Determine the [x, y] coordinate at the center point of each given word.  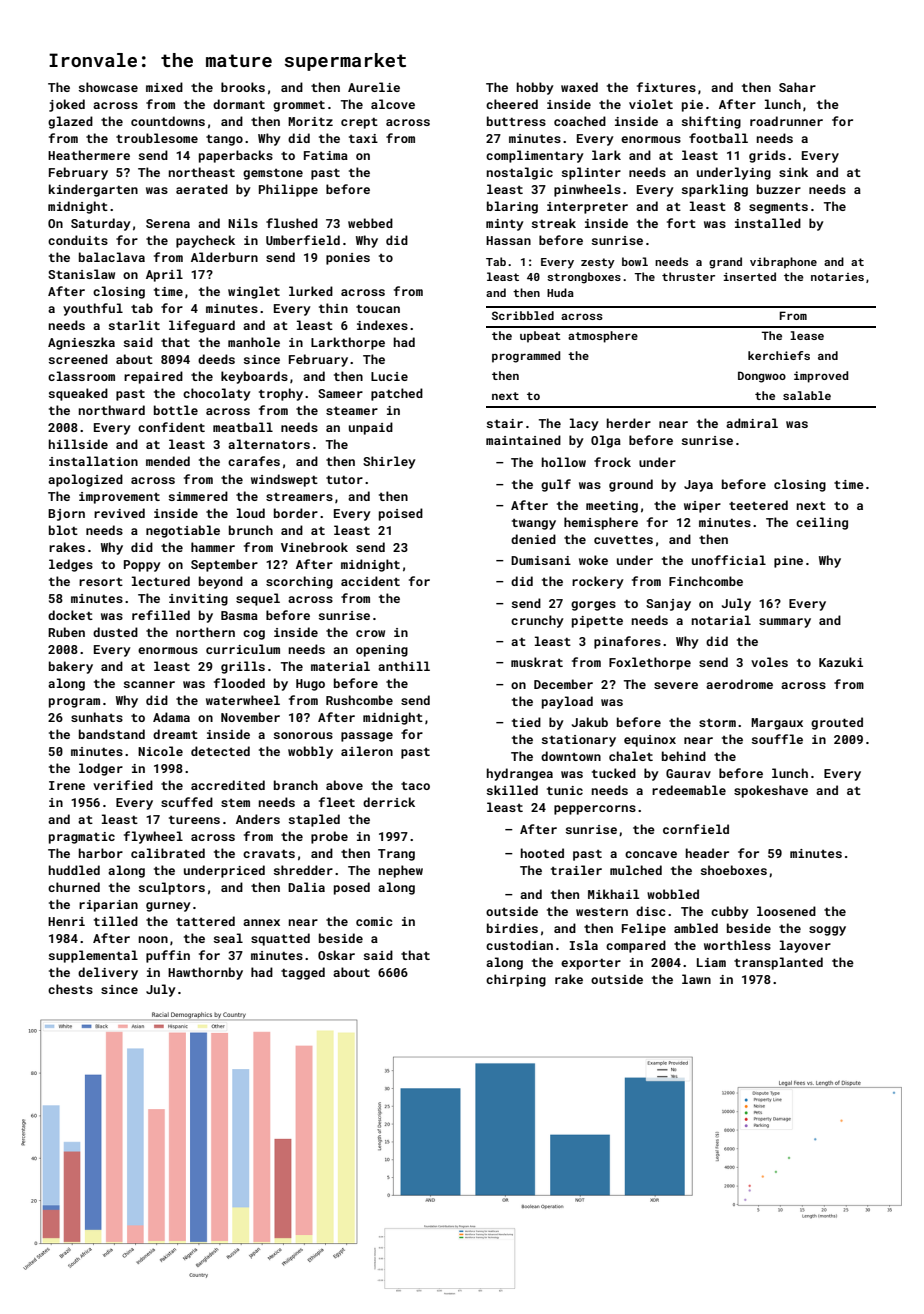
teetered [758, 505]
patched [397, 394]
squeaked [78, 394]
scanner [149, 684]
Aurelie [374, 87]
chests [70, 989]
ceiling [822, 523]
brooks [243, 87]
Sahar [797, 87]
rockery [598, 582]
